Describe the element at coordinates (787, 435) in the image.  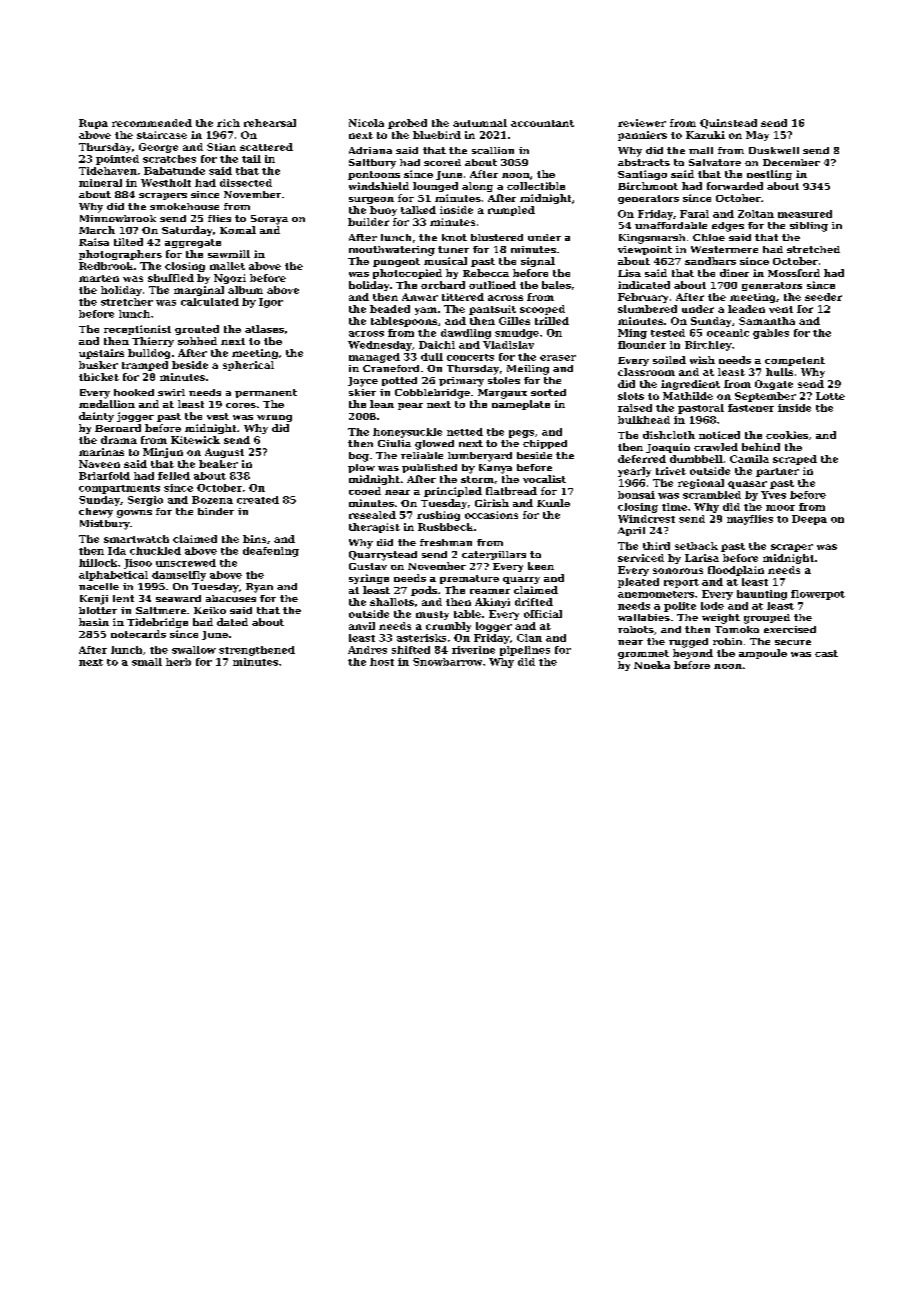
I see `cookies` at that location.
